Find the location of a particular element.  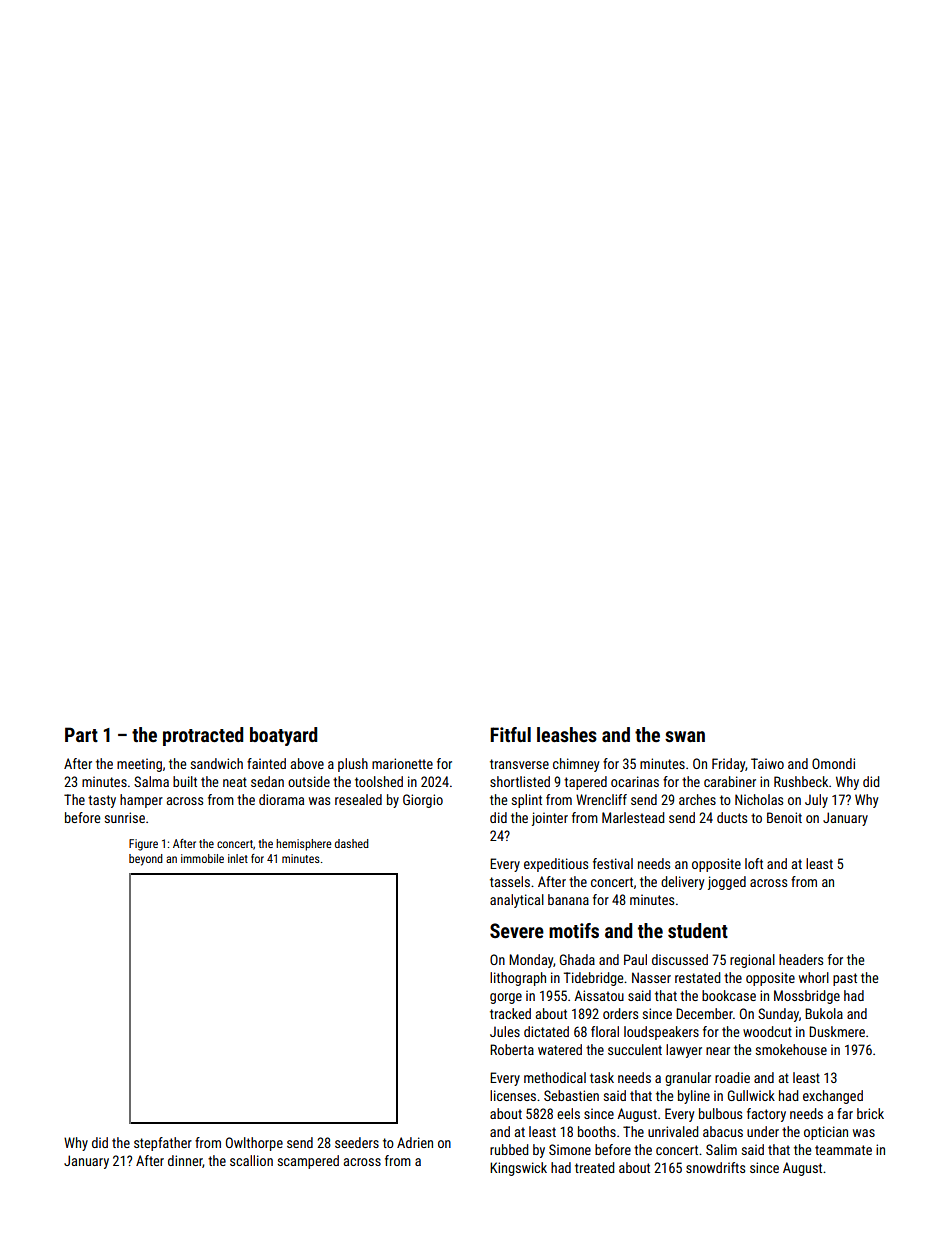

sandwich is located at coordinates (217, 763).
